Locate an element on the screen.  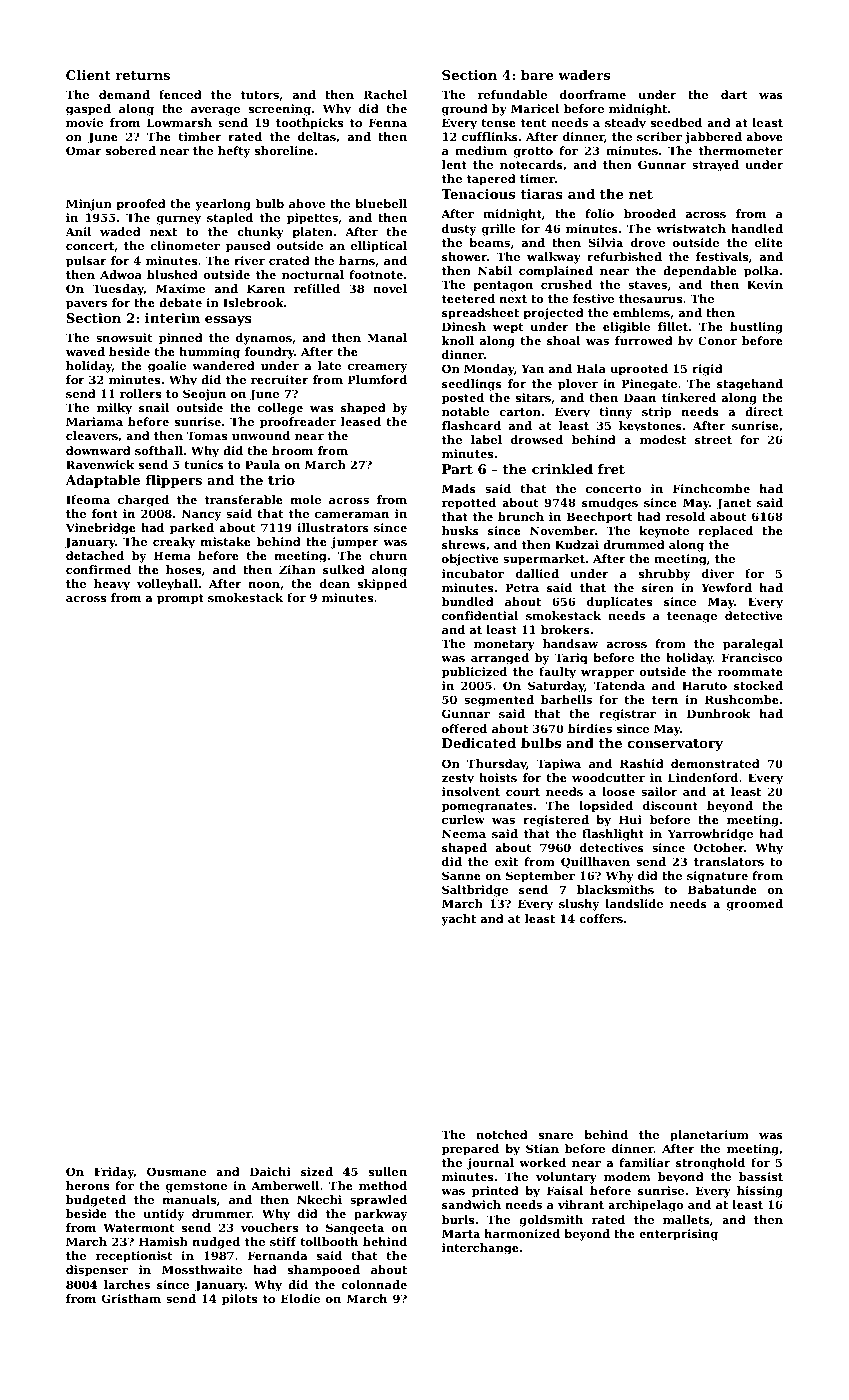
offered is located at coordinates (464, 728).
